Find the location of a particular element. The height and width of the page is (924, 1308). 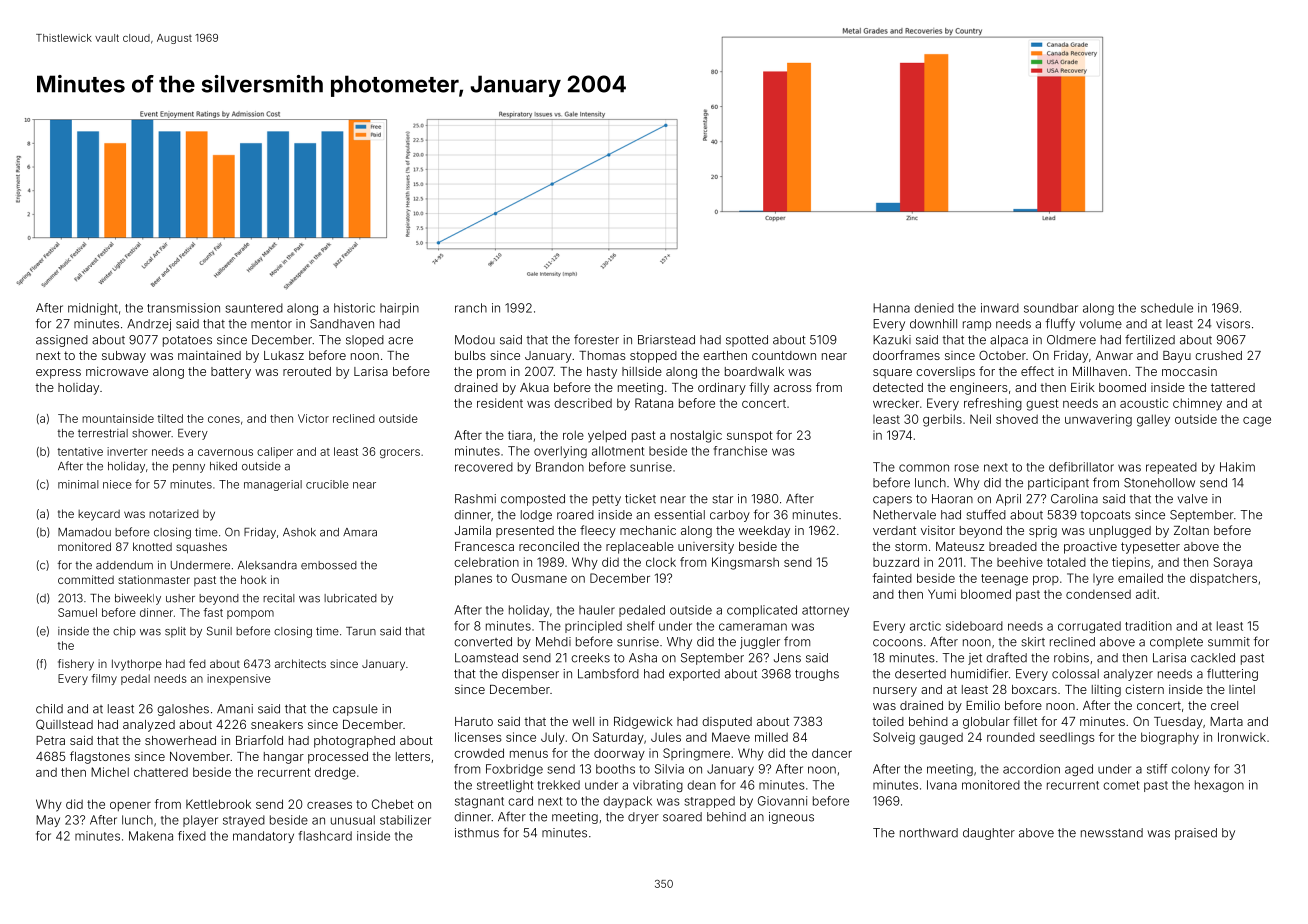

Modou is located at coordinates (475, 340).
